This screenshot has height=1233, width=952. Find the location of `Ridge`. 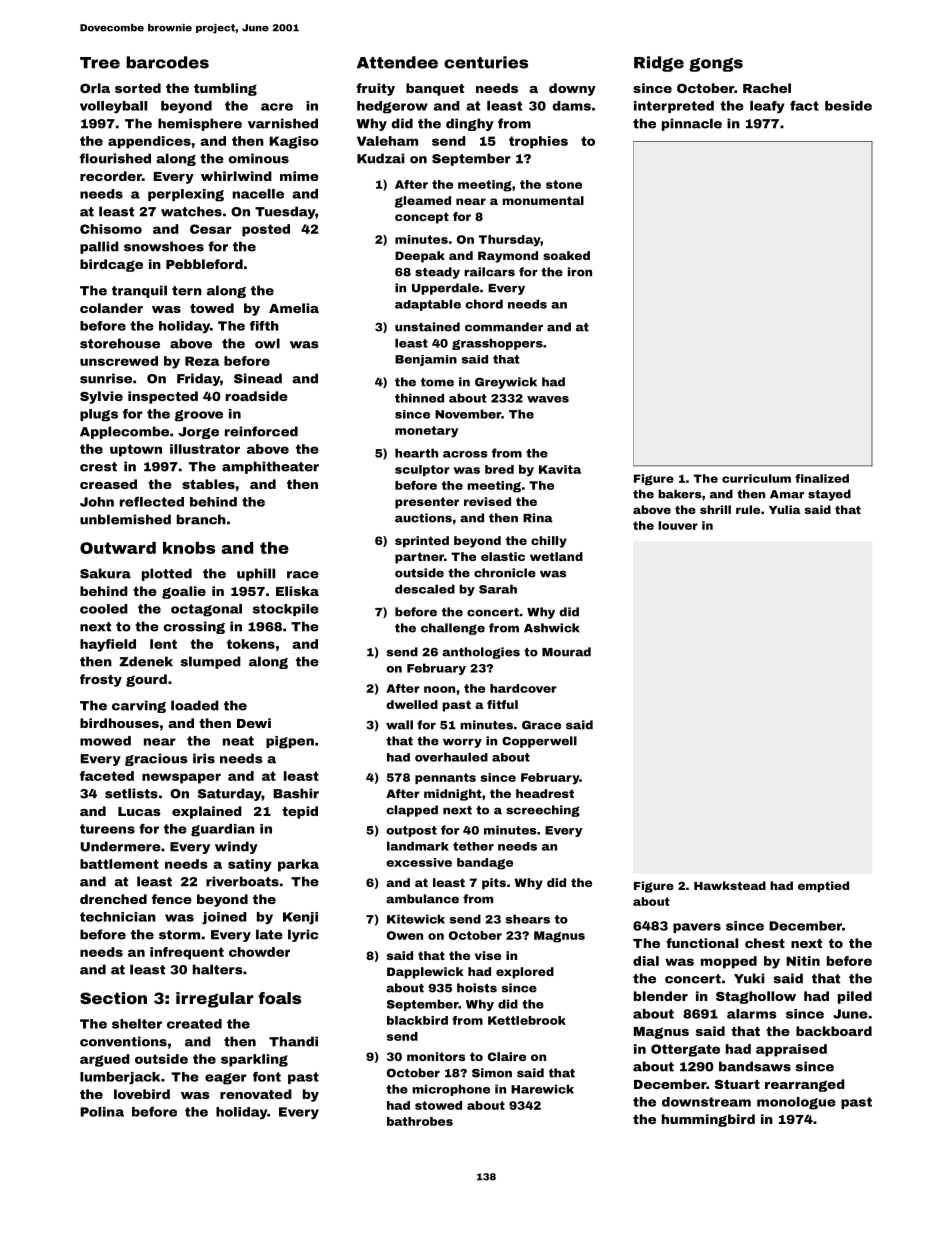

Ridge is located at coordinates (659, 64).
